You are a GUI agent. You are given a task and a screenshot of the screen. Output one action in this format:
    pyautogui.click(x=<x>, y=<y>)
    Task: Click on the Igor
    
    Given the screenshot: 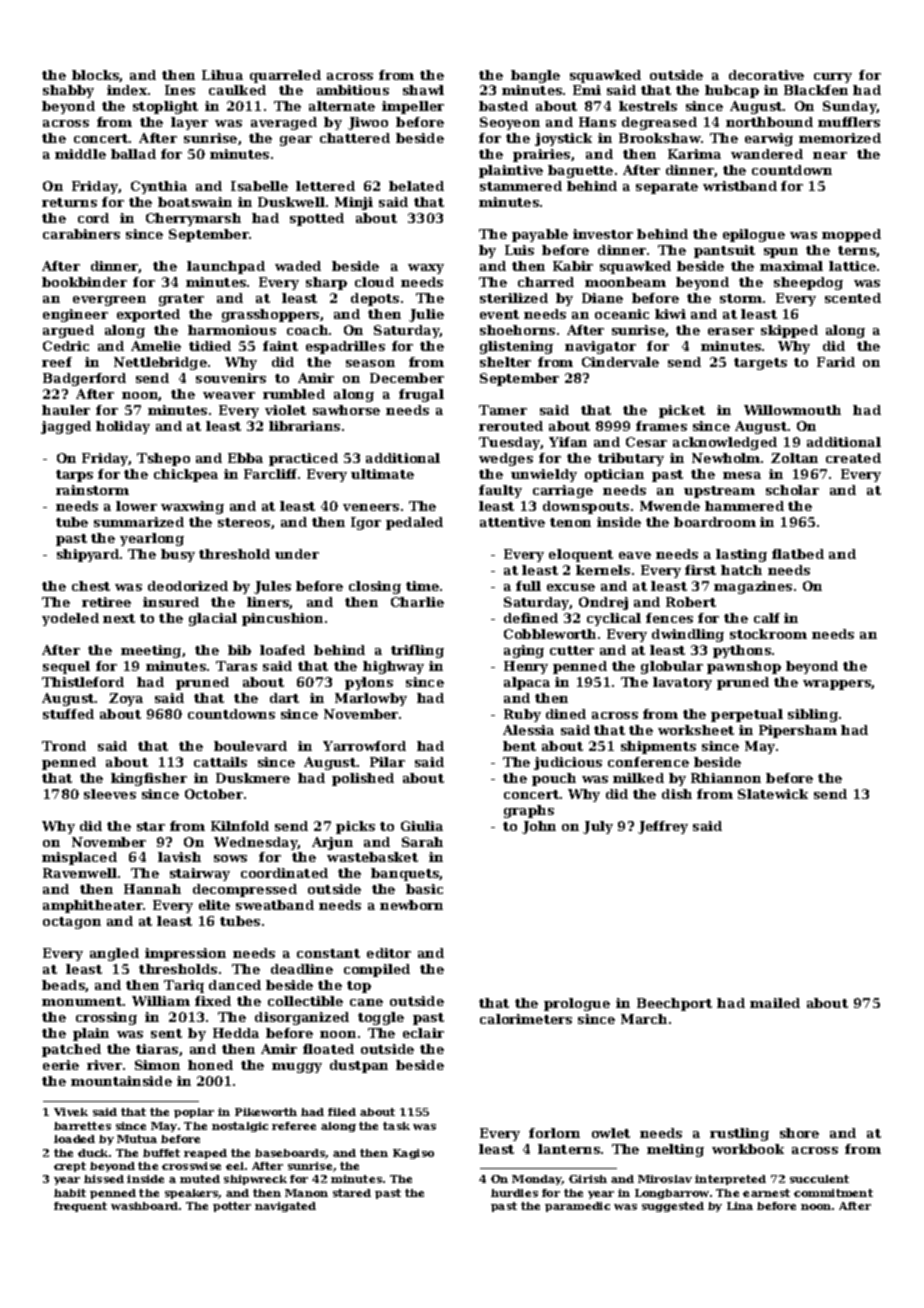 What is the action you would take?
    pyautogui.click(x=366, y=523)
